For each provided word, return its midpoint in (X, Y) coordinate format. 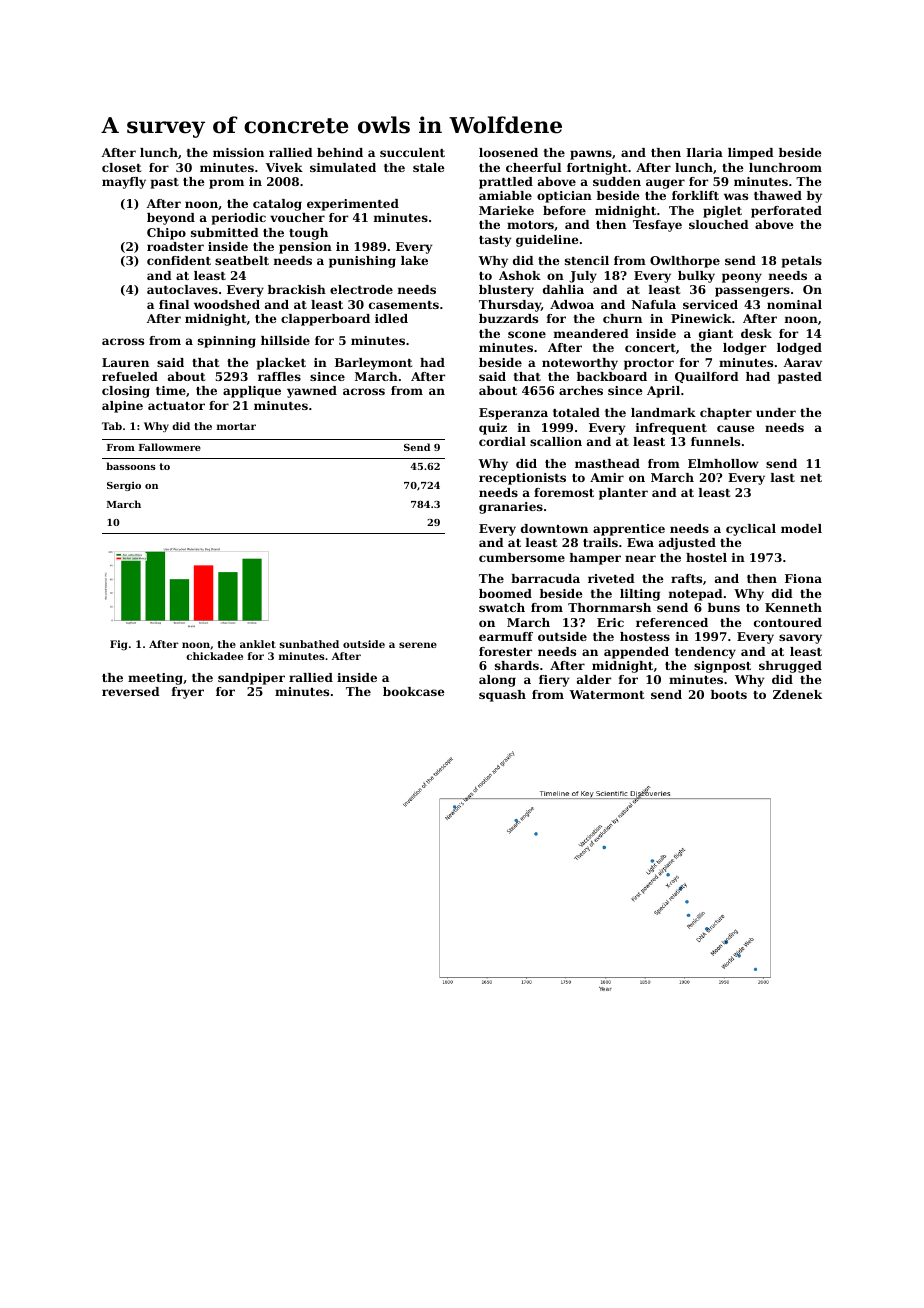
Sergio (124, 486)
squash (502, 696)
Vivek (284, 167)
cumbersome (522, 557)
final (174, 304)
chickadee (214, 656)
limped (751, 154)
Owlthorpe (685, 262)
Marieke (506, 210)
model (801, 528)
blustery (506, 291)
